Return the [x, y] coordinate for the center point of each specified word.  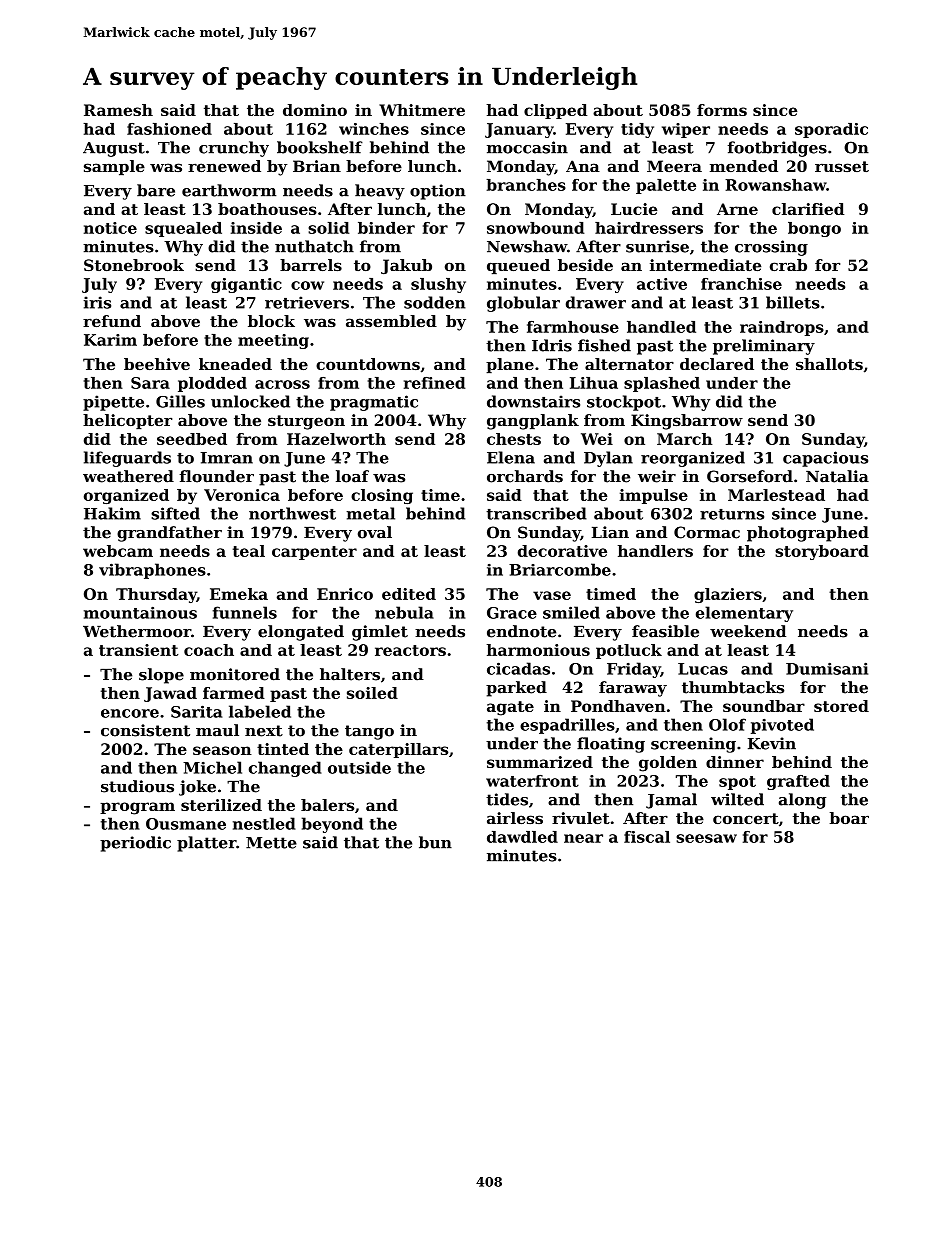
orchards [525, 476]
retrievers [307, 302]
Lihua [594, 383]
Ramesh [118, 110]
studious [137, 786]
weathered [128, 476]
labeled [260, 711]
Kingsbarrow [687, 422]
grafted [798, 782]
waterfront [532, 781]
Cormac [707, 532]
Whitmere [422, 110]
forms [722, 110]
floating [611, 745]
